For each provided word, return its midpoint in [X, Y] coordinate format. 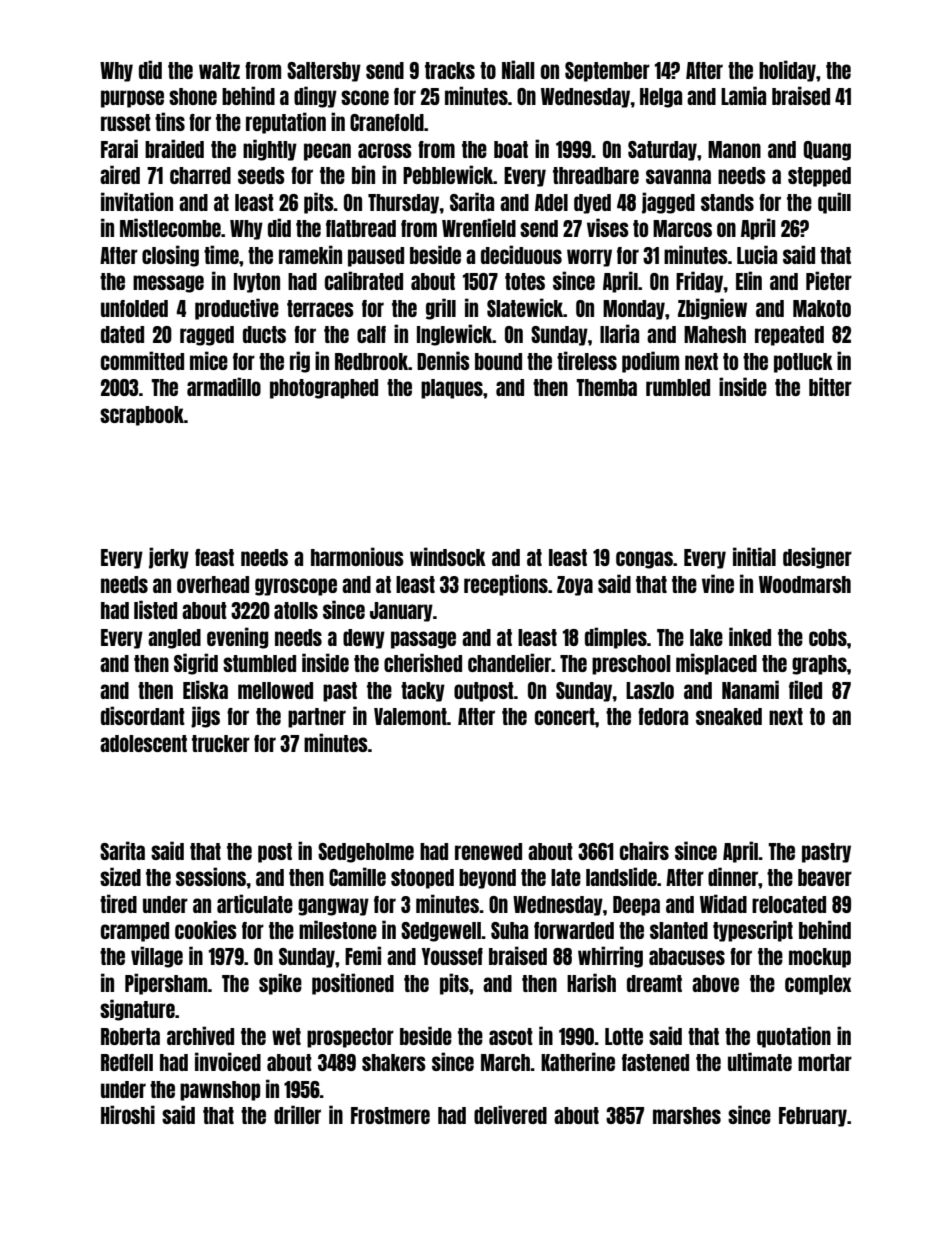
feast [214, 557]
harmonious [357, 556]
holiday [787, 71]
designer [817, 558]
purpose [132, 99]
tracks [450, 70]
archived [200, 1035]
